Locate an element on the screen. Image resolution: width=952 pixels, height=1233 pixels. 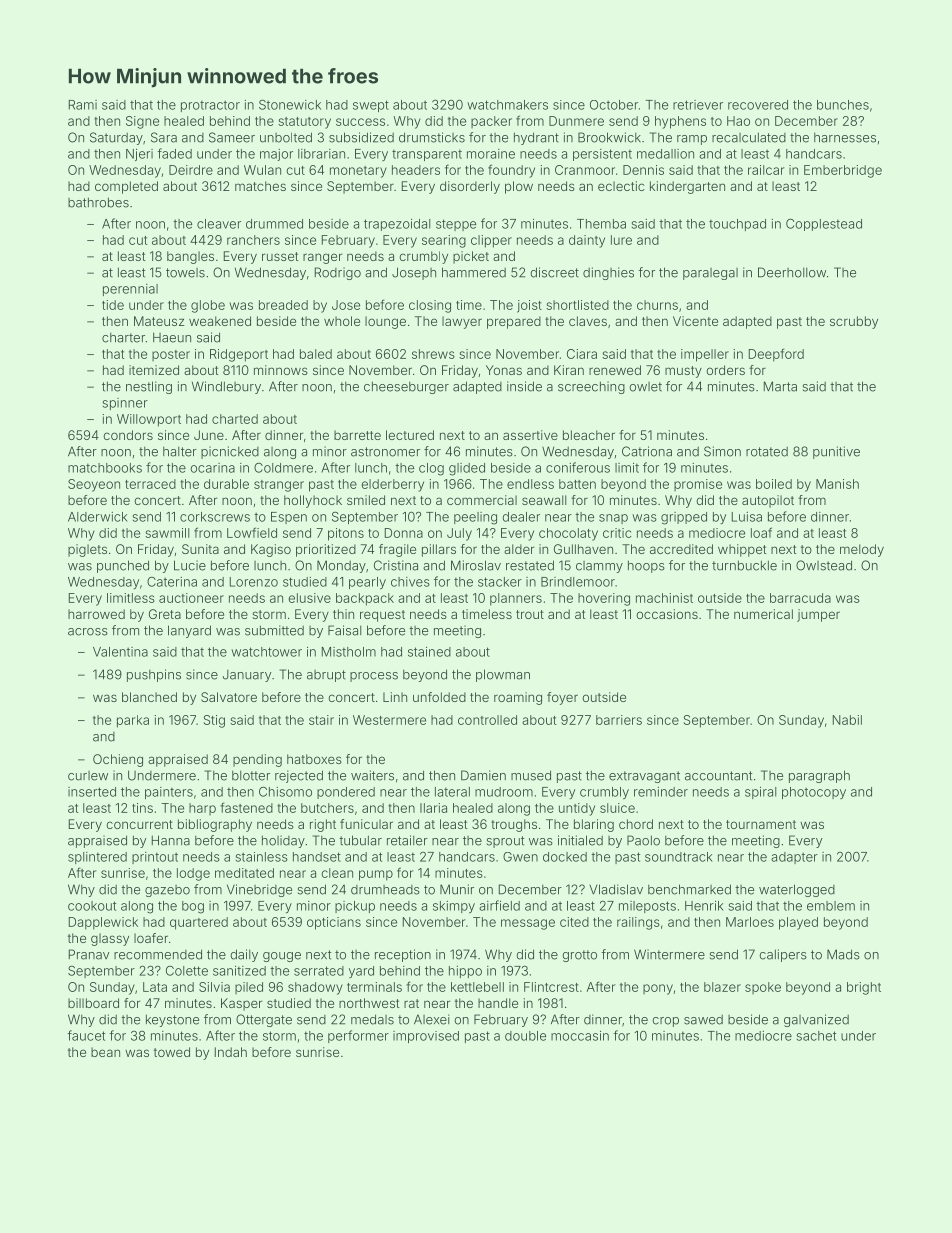
melody is located at coordinates (862, 550).
